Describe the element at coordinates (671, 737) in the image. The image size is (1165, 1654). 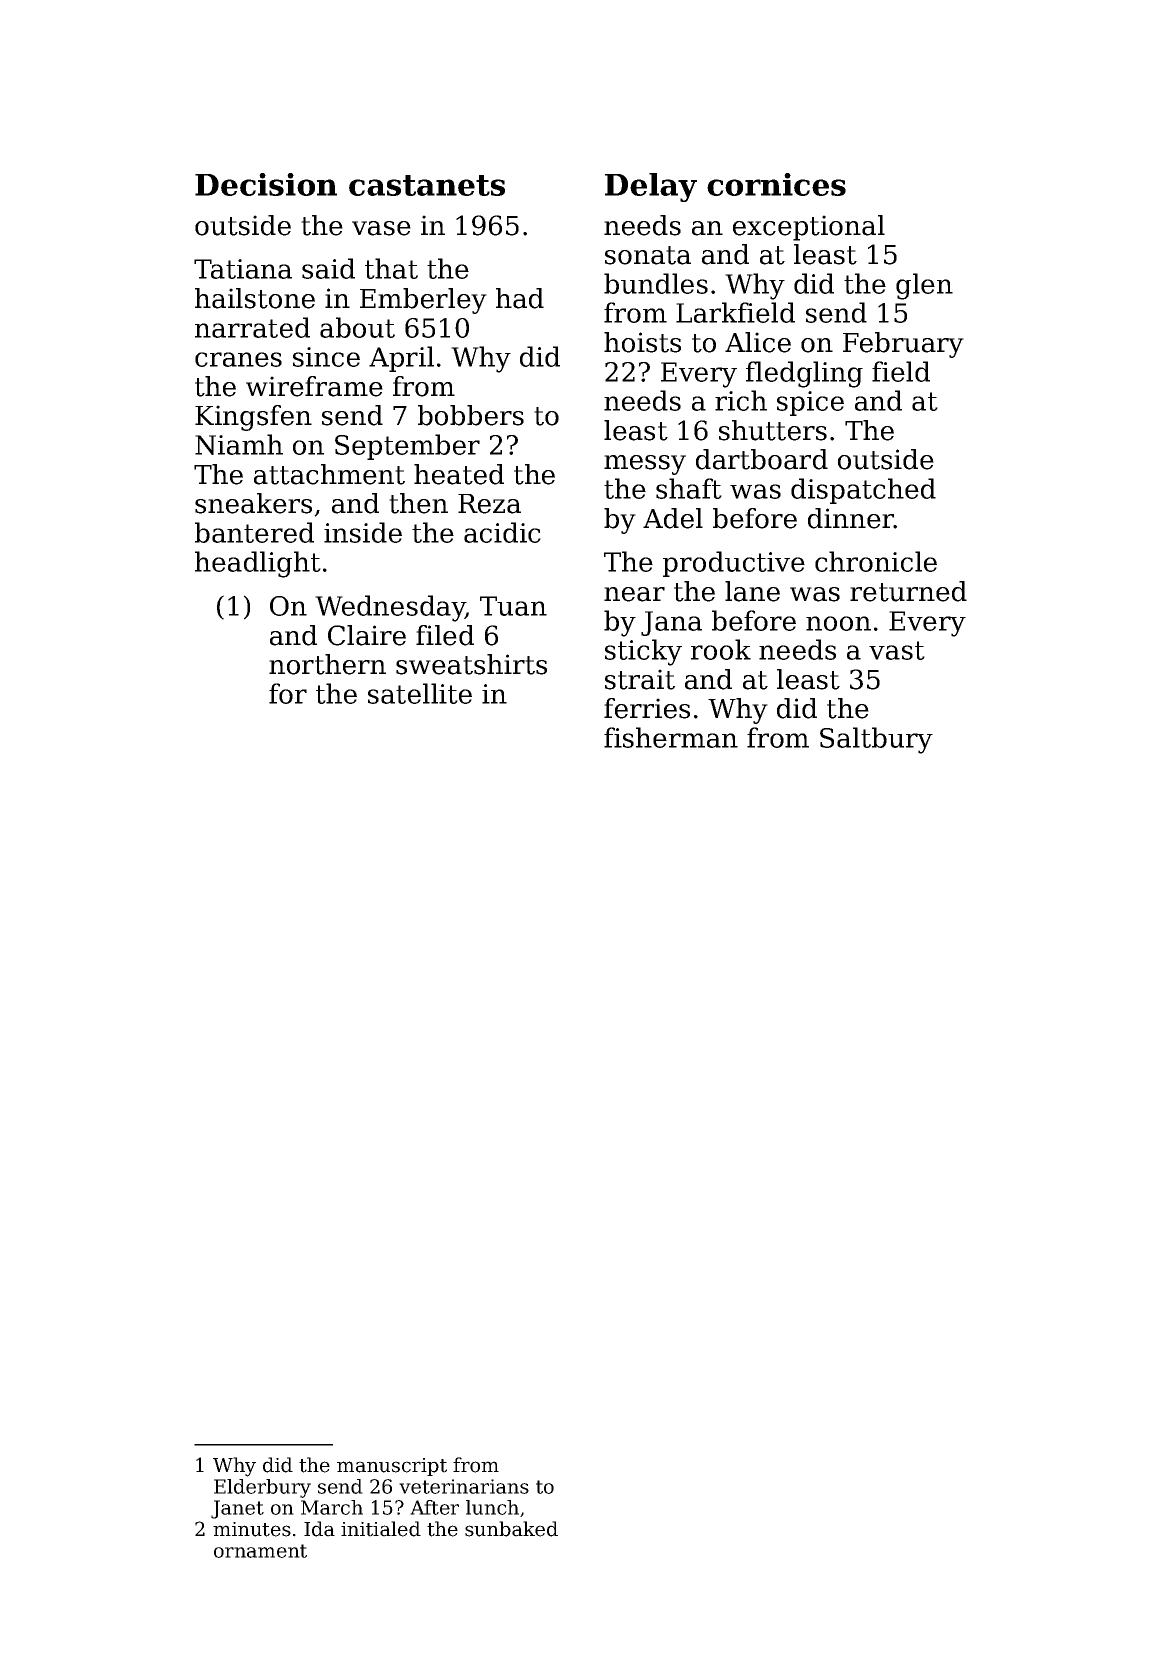
I see `fisherman` at that location.
